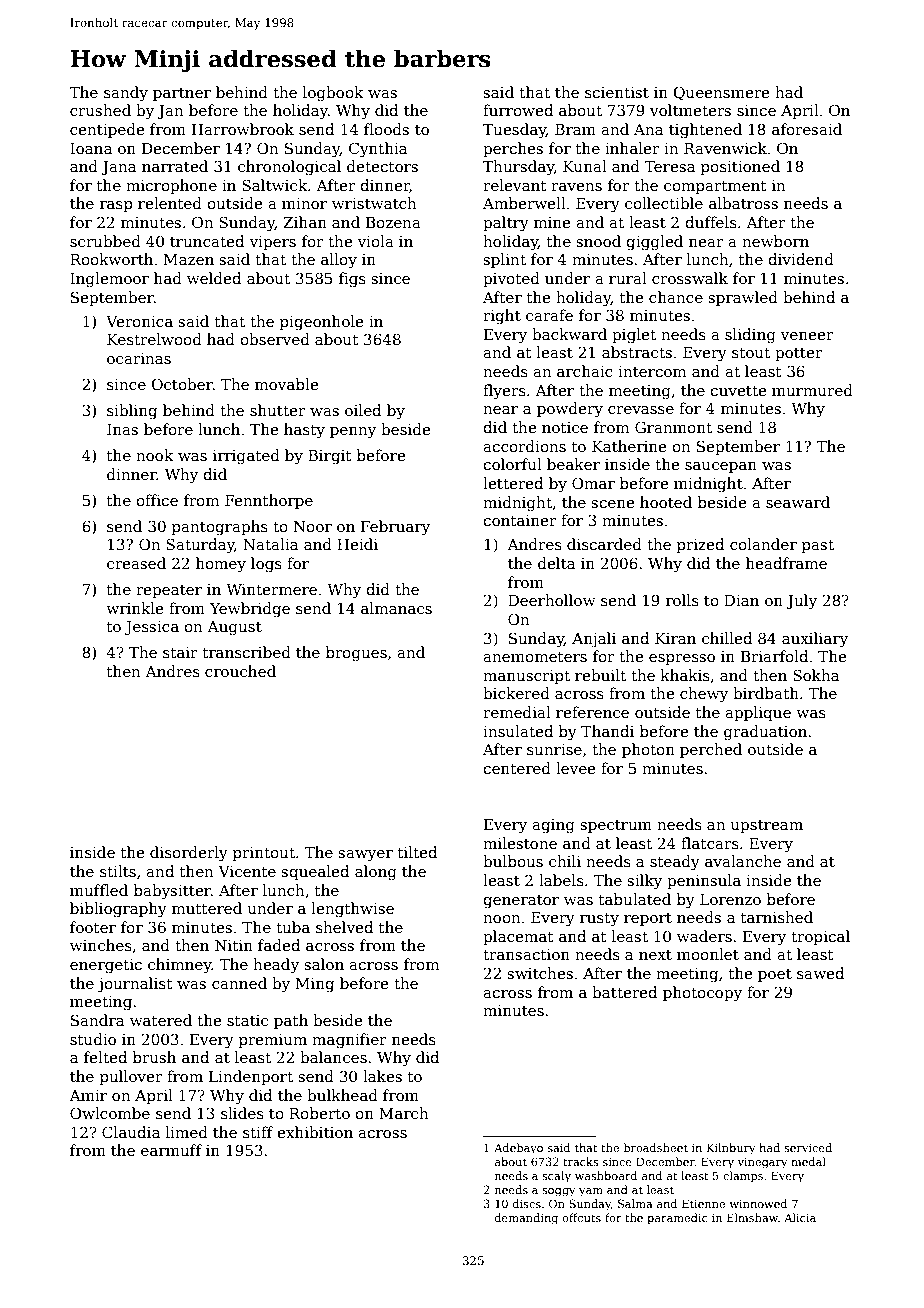 The height and width of the screenshot is (1308, 924). Describe the element at coordinates (518, 731) in the screenshot. I see `insulated` at that location.
